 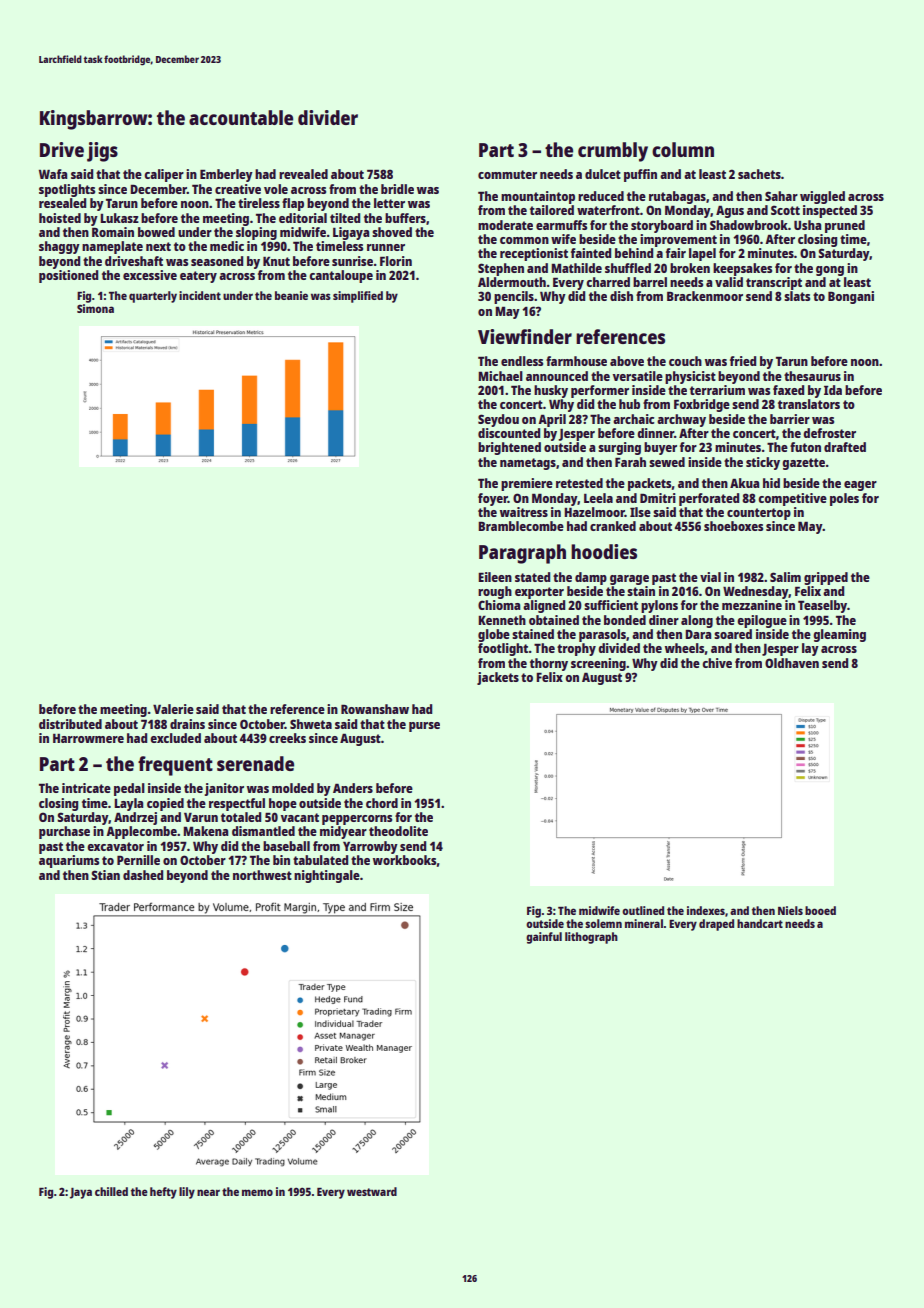 What do you see at coordinates (505, 225) in the screenshot?
I see `moderate` at bounding box center [505, 225].
